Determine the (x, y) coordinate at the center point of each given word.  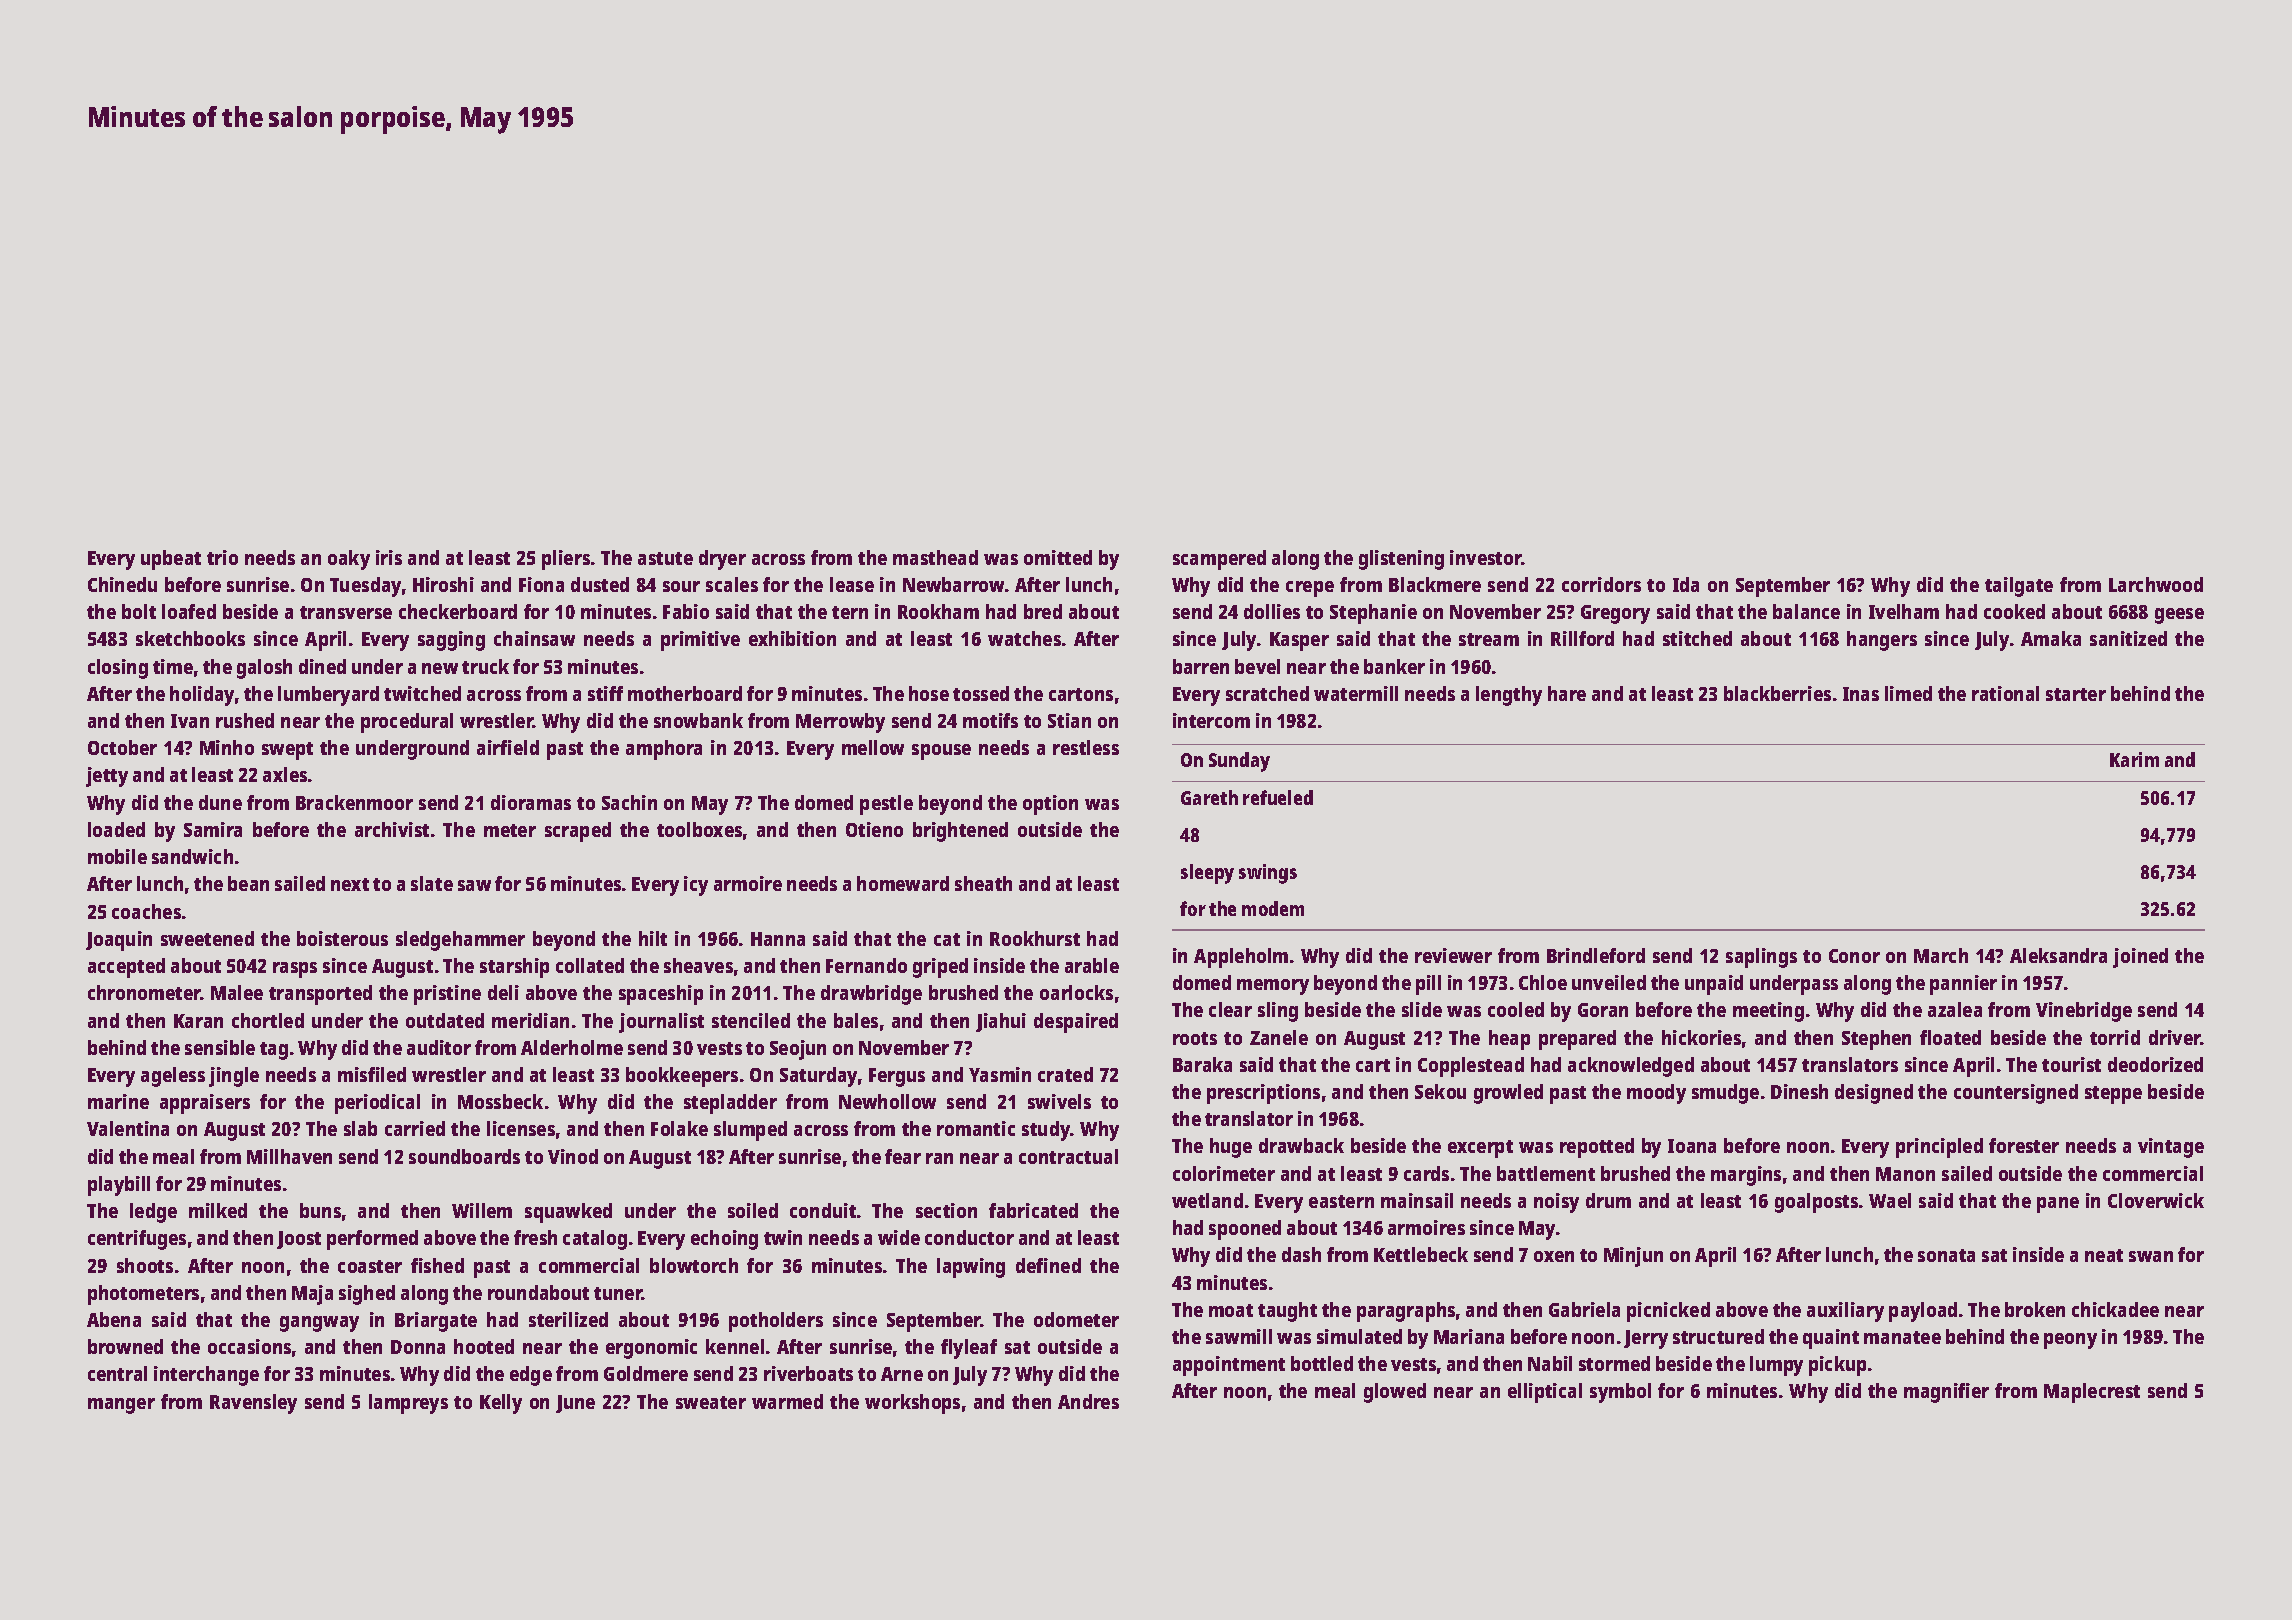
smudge (1725, 1094)
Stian (1069, 720)
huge (1231, 1148)
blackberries (1777, 693)
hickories (1701, 1037)
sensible (220, 1047)
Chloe (1543, 982)
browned (125, 1346)
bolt (139, 611)
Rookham (938, 611)
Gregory (1615, 614)
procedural (407, 723)
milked (218, 1210)
